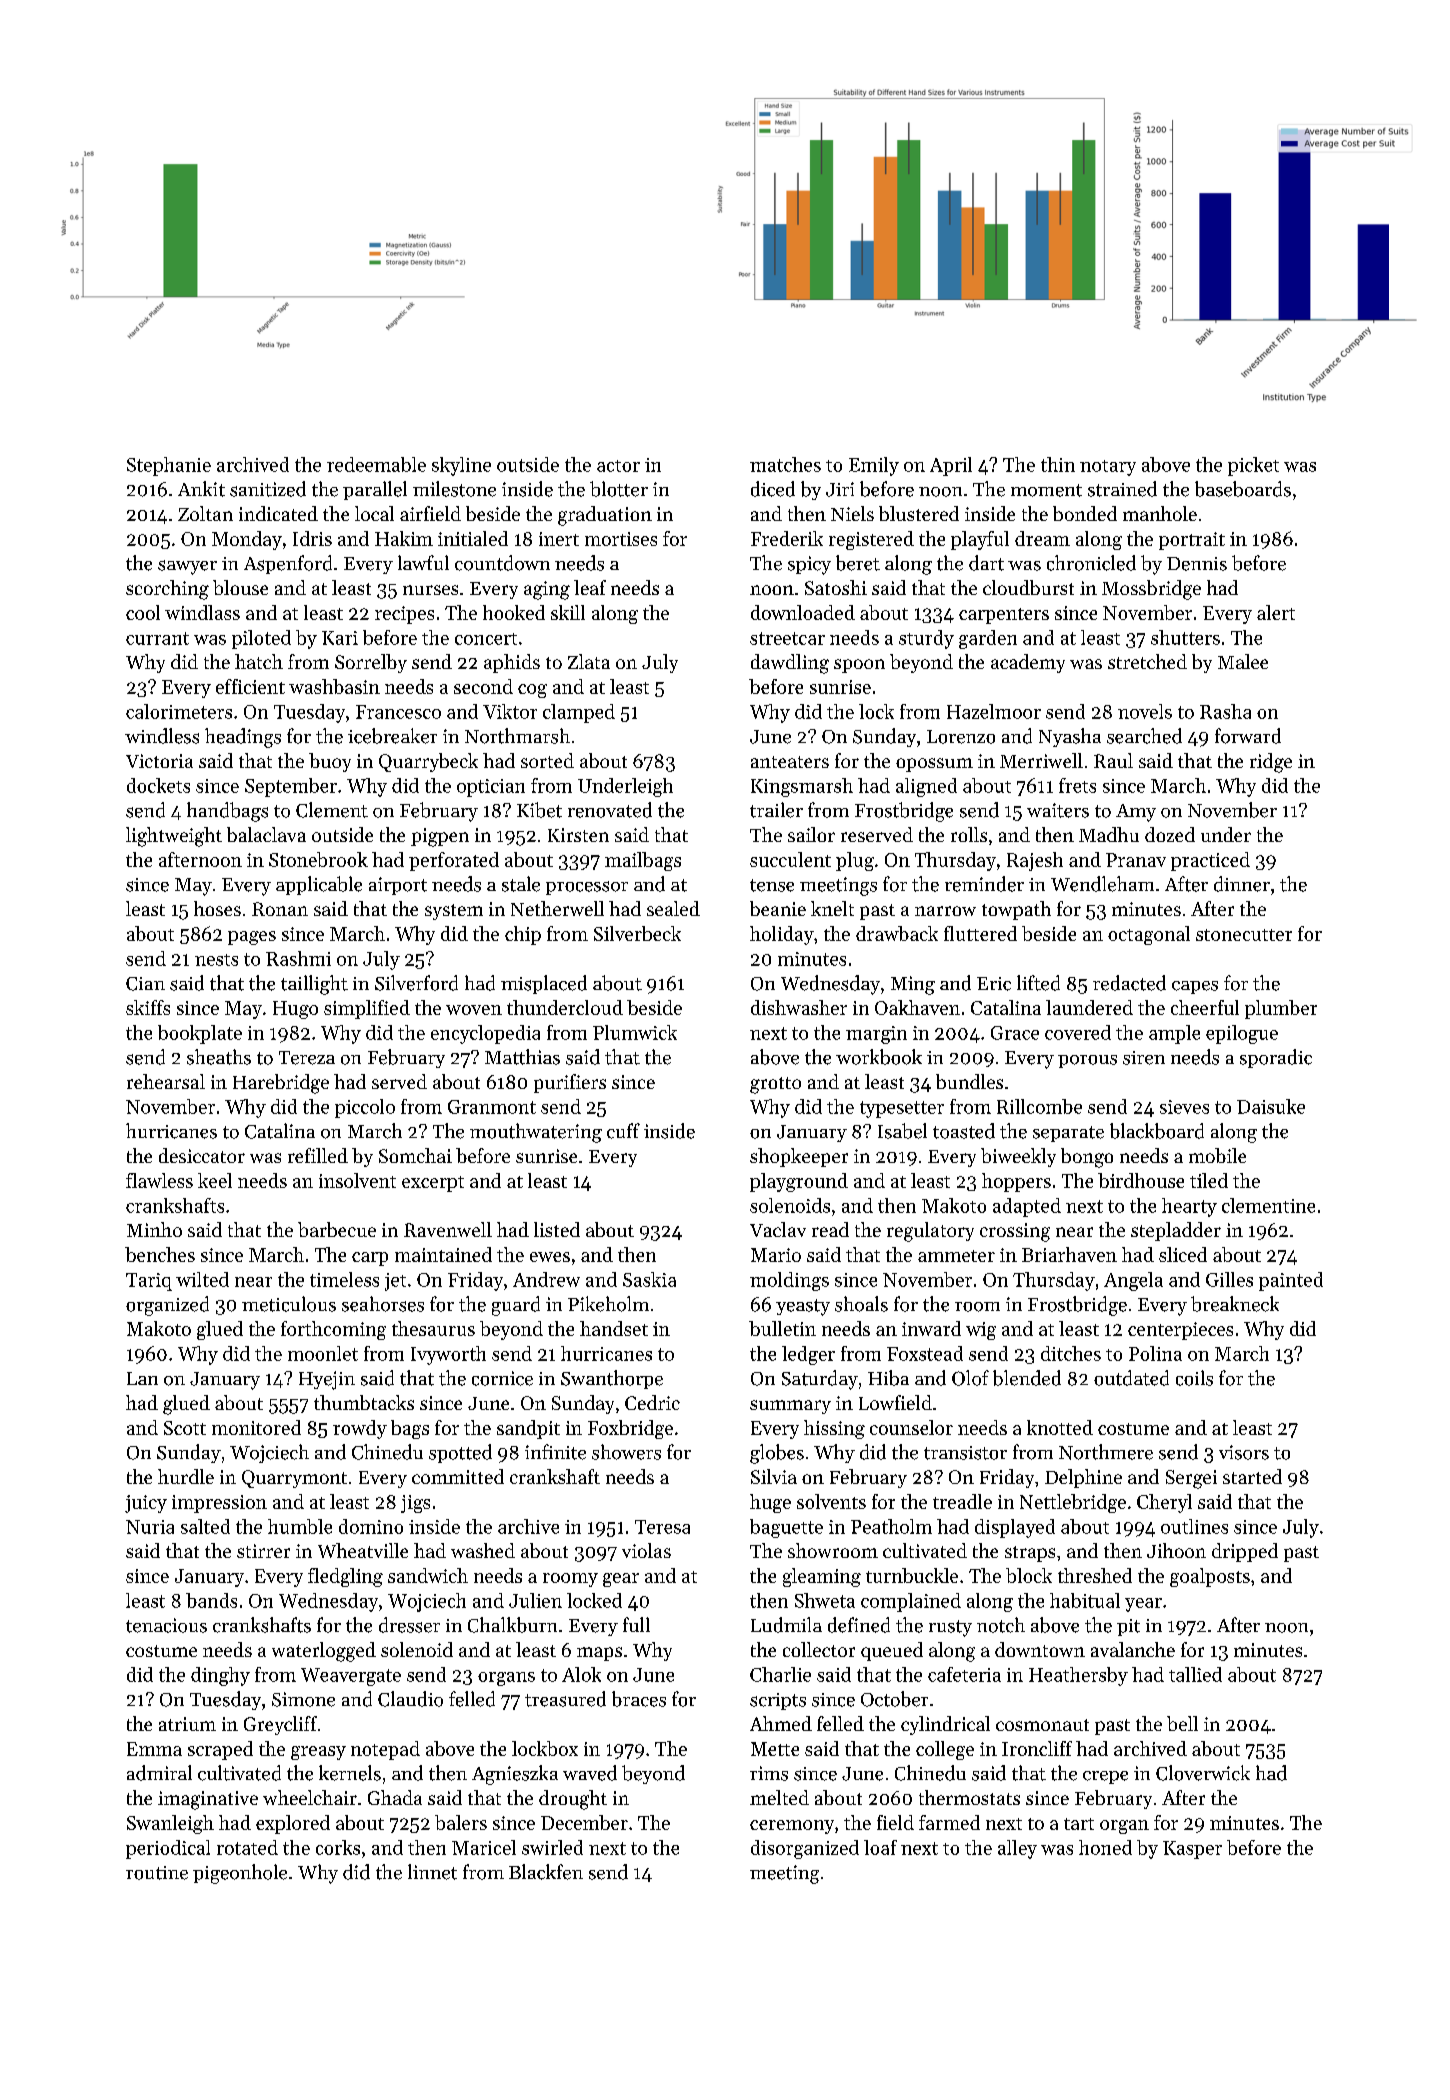 This page has width=1450, height=2100. What do you see at coordinates (1253, 466) in the page?
I see `picket` at bounding box center [1253, 466].
